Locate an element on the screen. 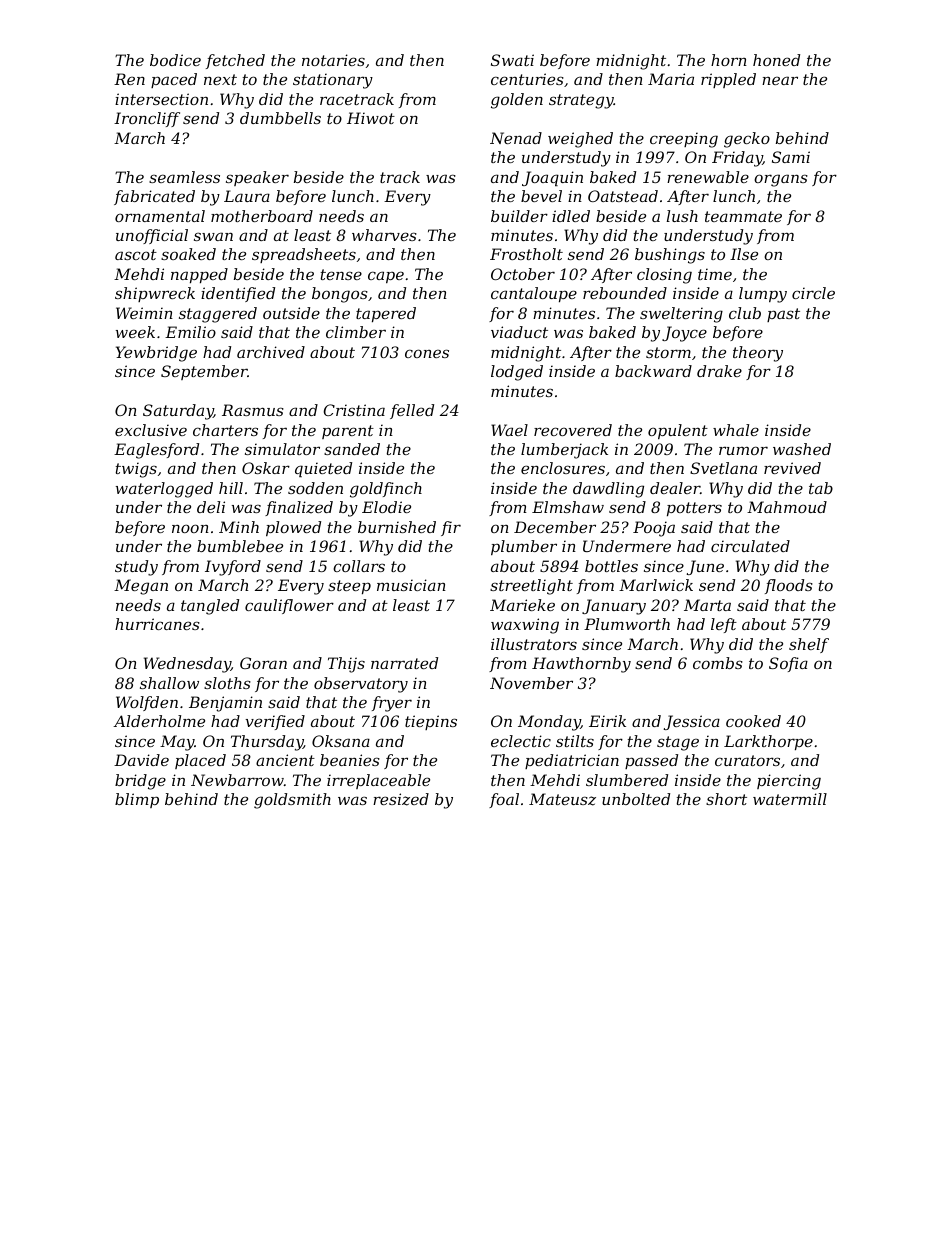 This screenshot has height=1233, width=952. teammate is located at coordinates (743, 216).
